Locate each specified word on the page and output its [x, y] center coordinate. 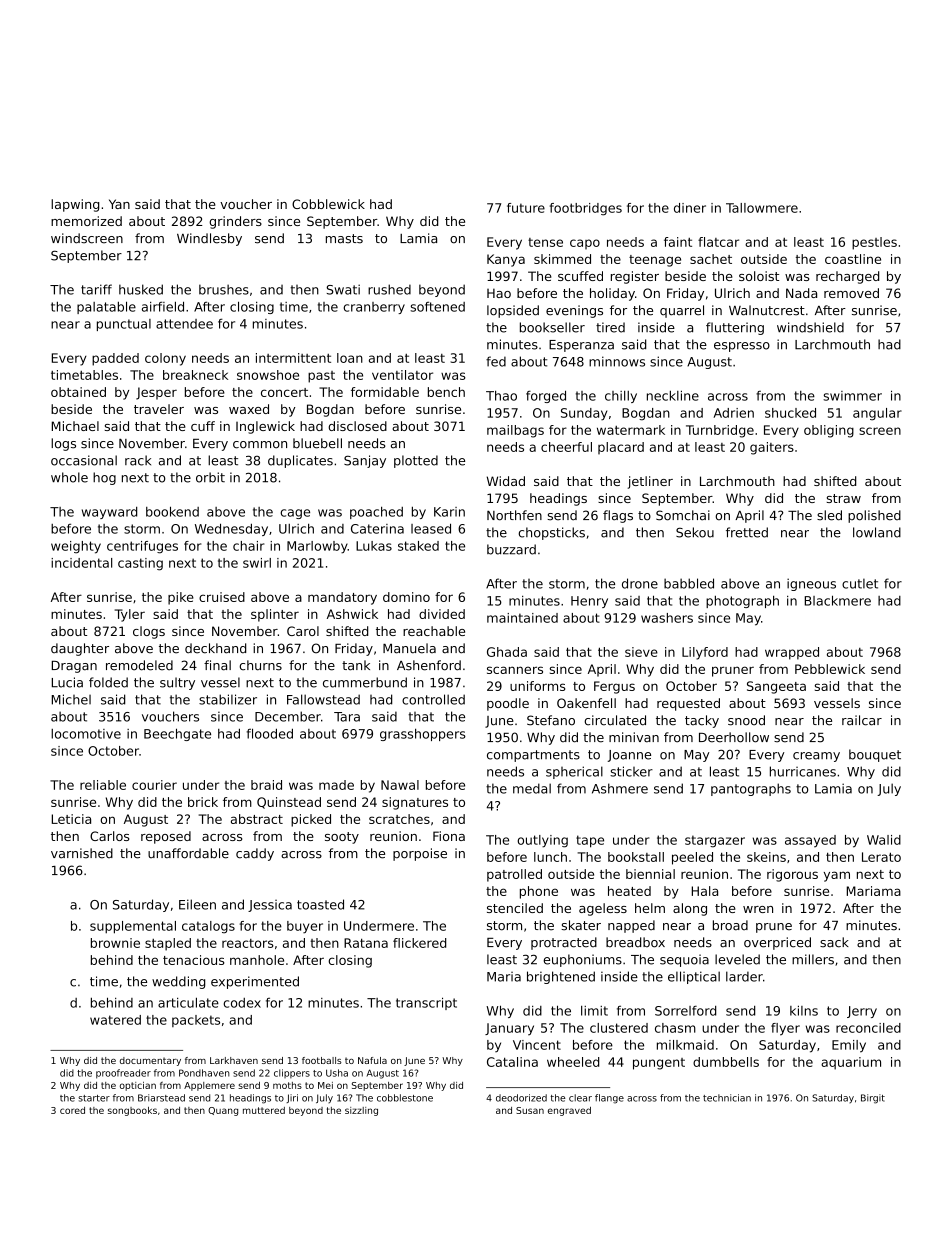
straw [844, 498]
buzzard [511, 549]
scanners [515, 670]
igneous [811, 584]
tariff [96, 289]
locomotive [86, 734]
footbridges [586, 209]
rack [138, 460]
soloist [759, 276]
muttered [264, 1110]
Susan [530, 1110]
